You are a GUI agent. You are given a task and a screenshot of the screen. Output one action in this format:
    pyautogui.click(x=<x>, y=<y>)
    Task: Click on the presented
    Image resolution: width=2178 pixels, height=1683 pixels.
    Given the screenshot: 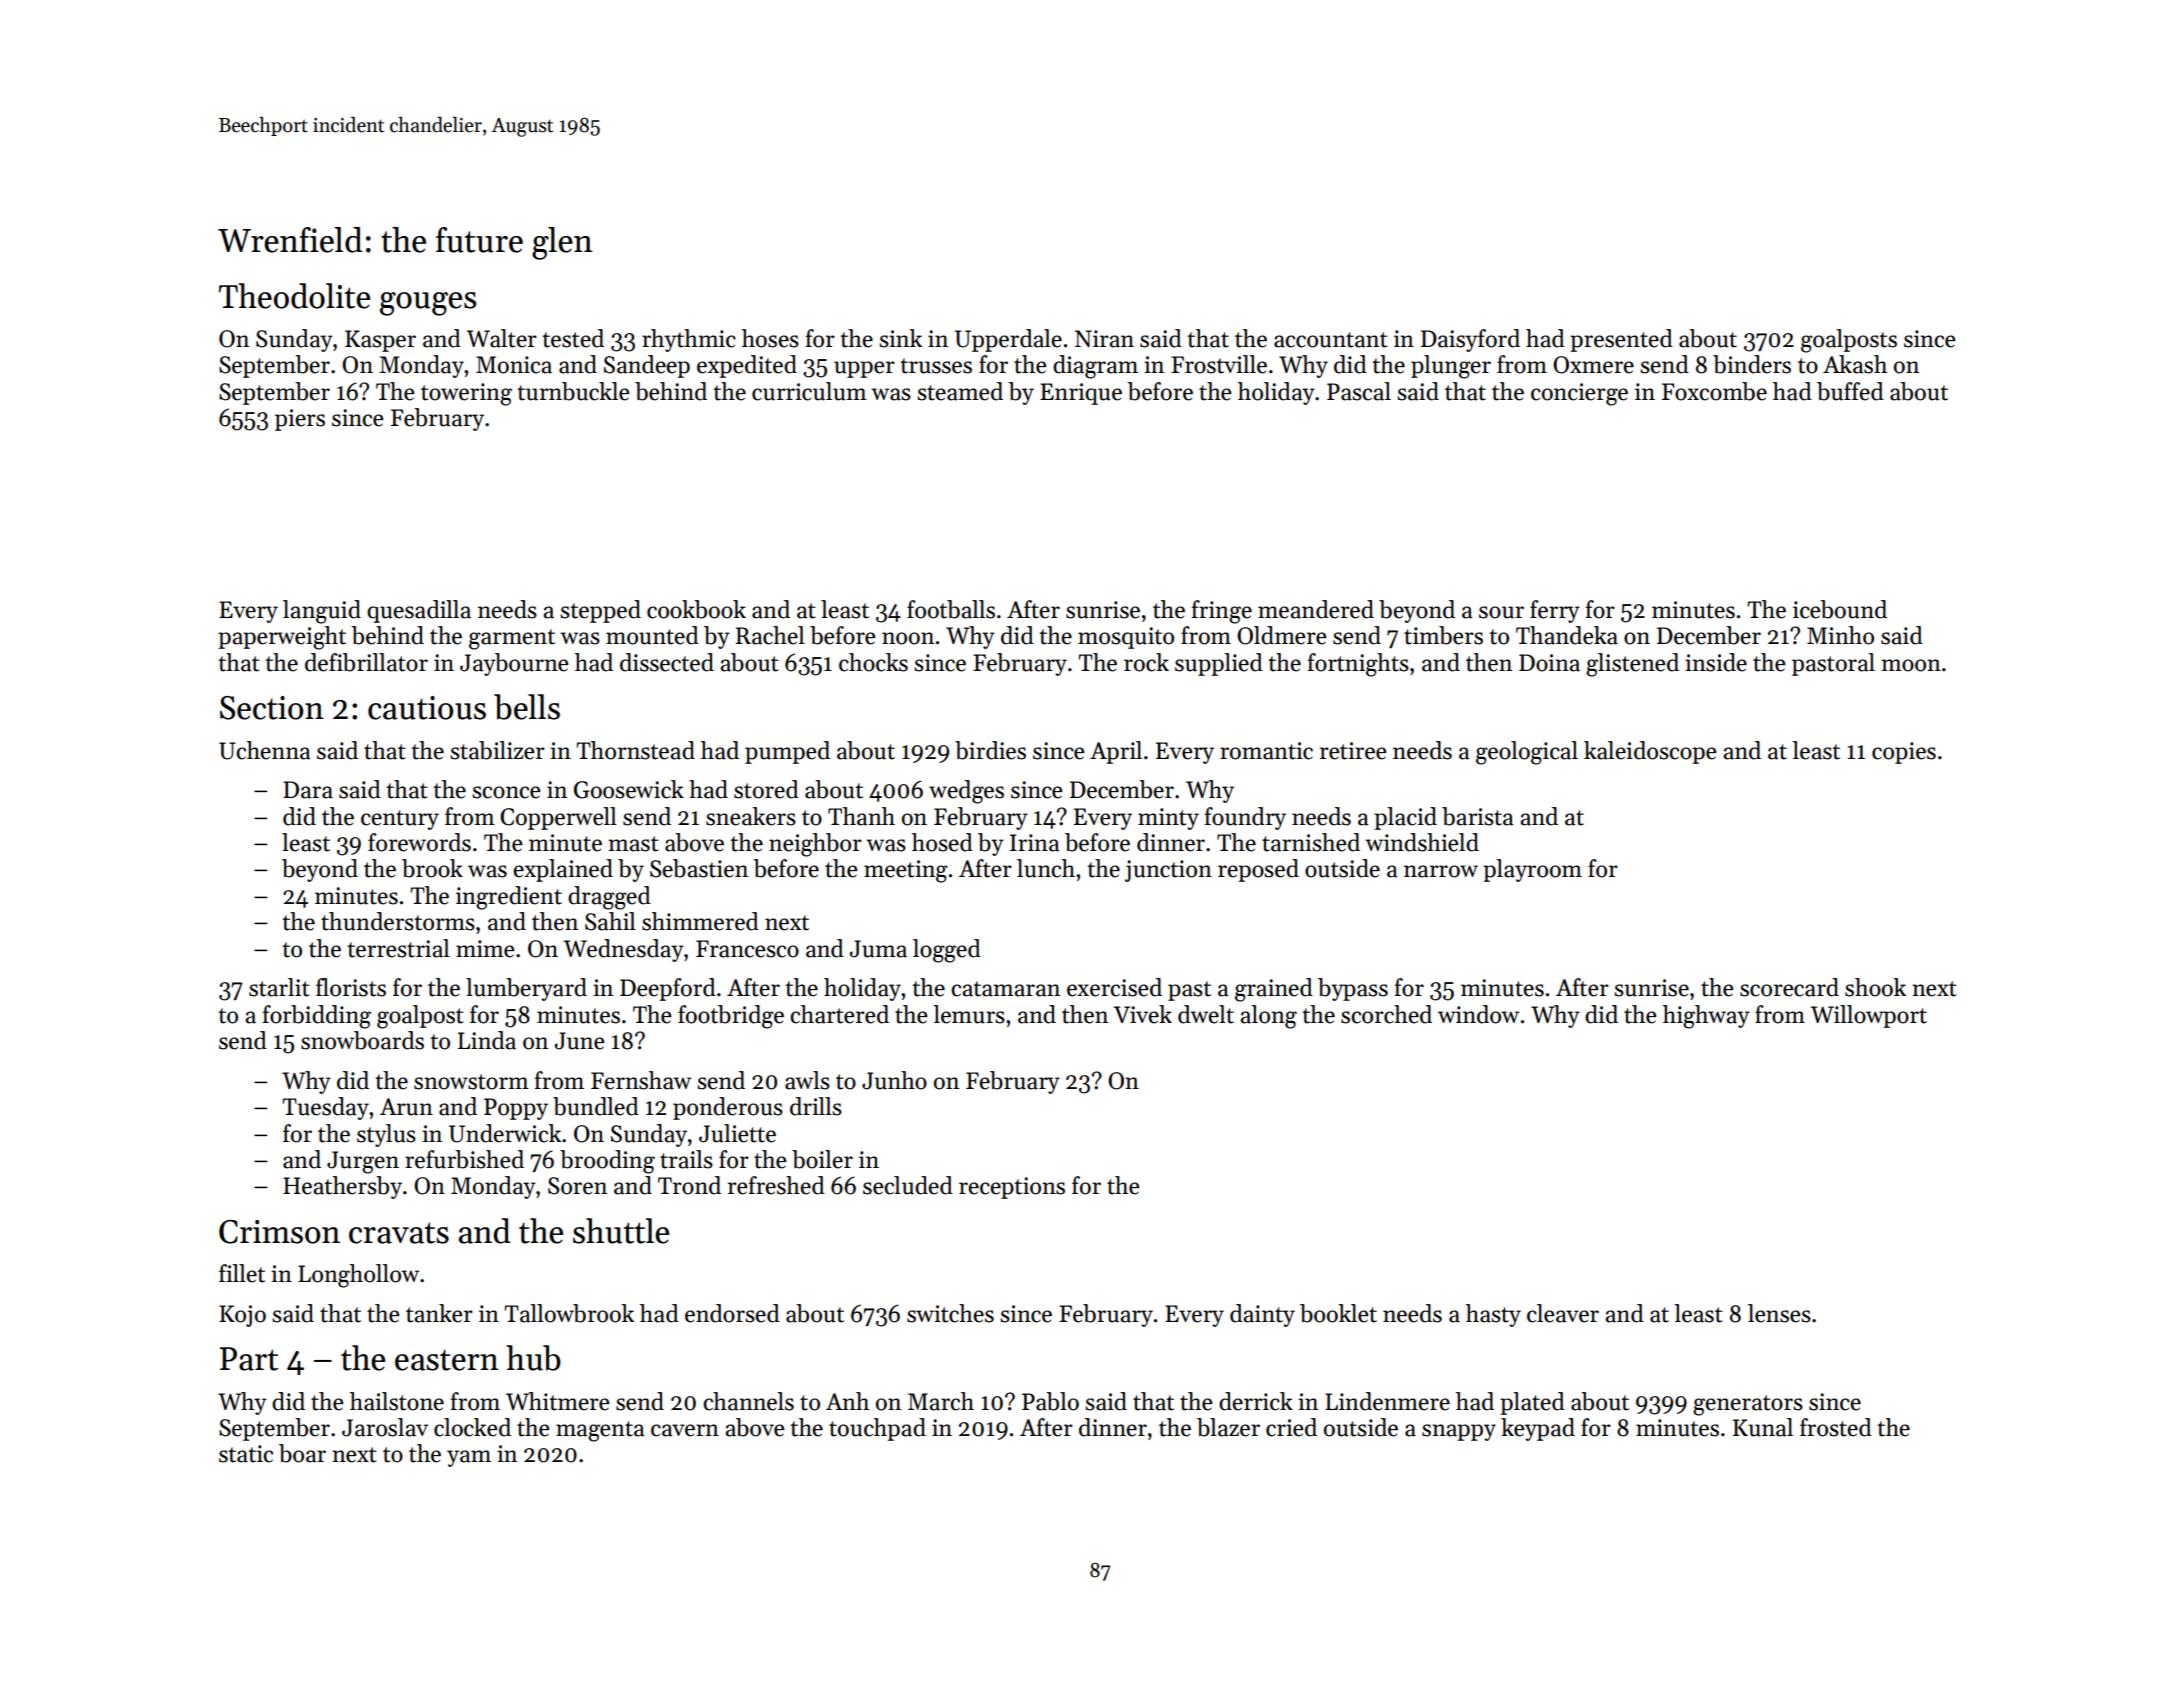 What is the action you would take?
    pyautogui.click(x=1621, y=340)
